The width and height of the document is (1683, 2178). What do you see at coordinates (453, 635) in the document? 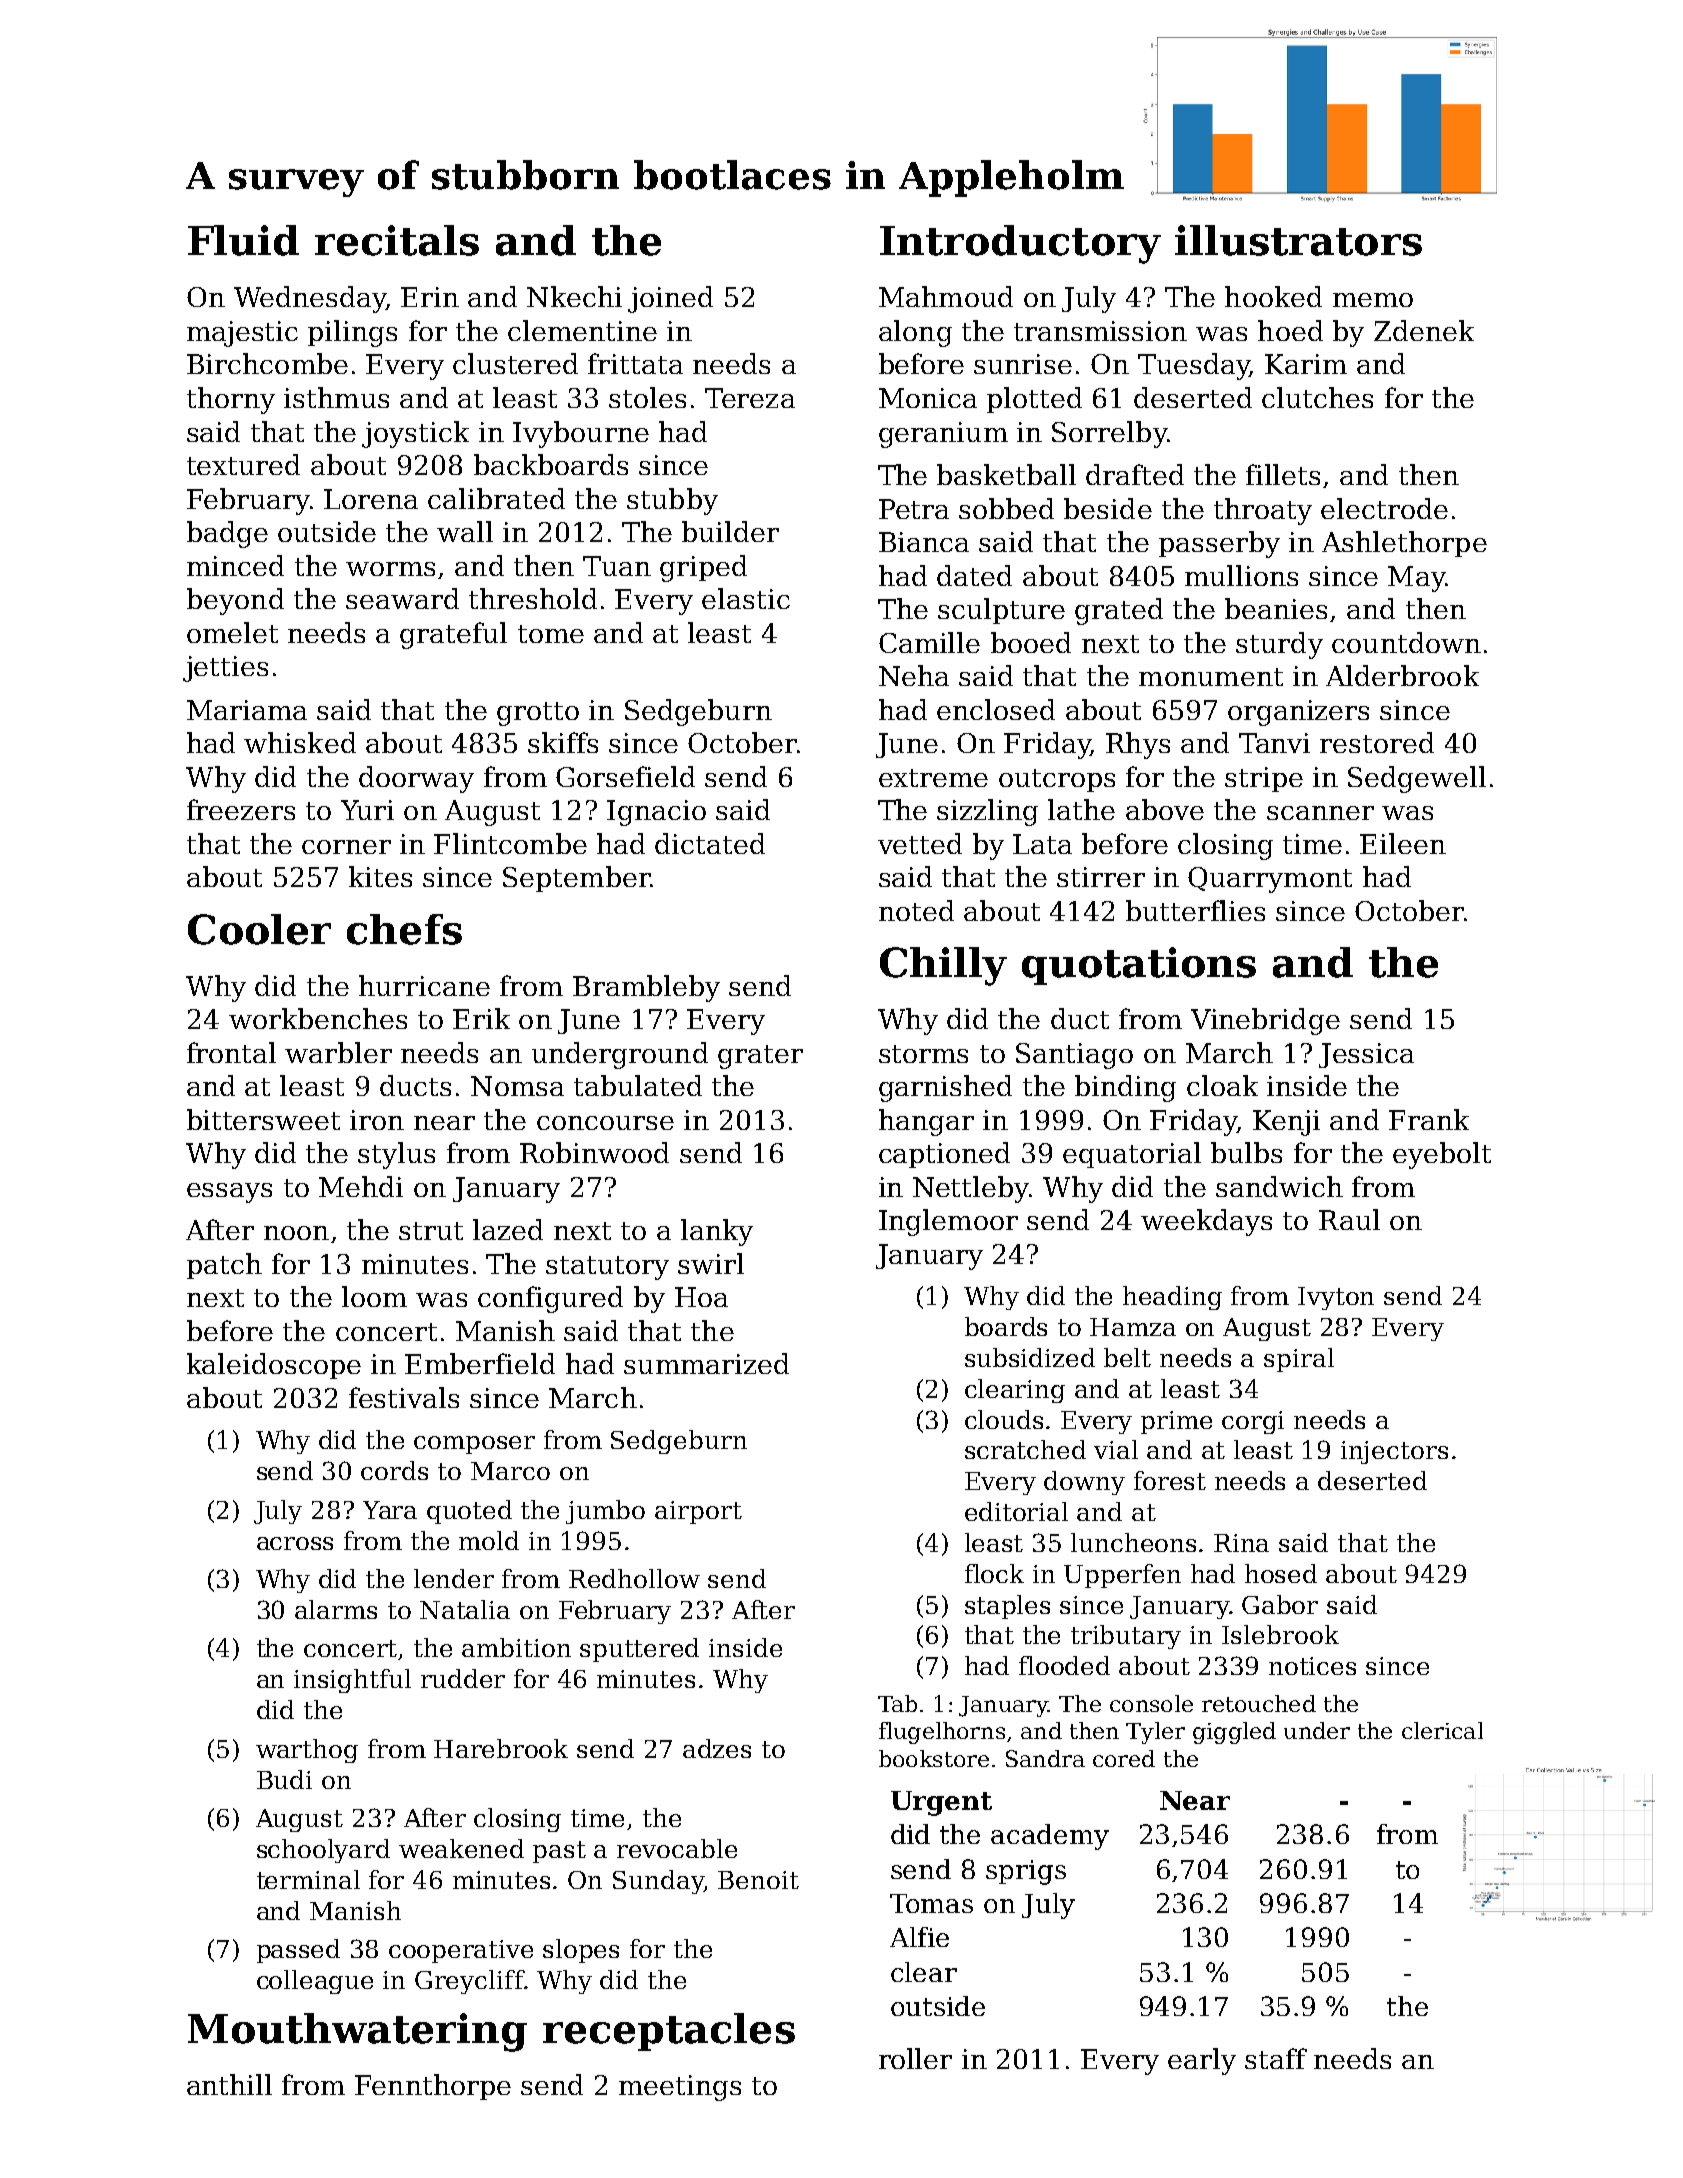
I see `grateful` at bounding box center [453, 635].
